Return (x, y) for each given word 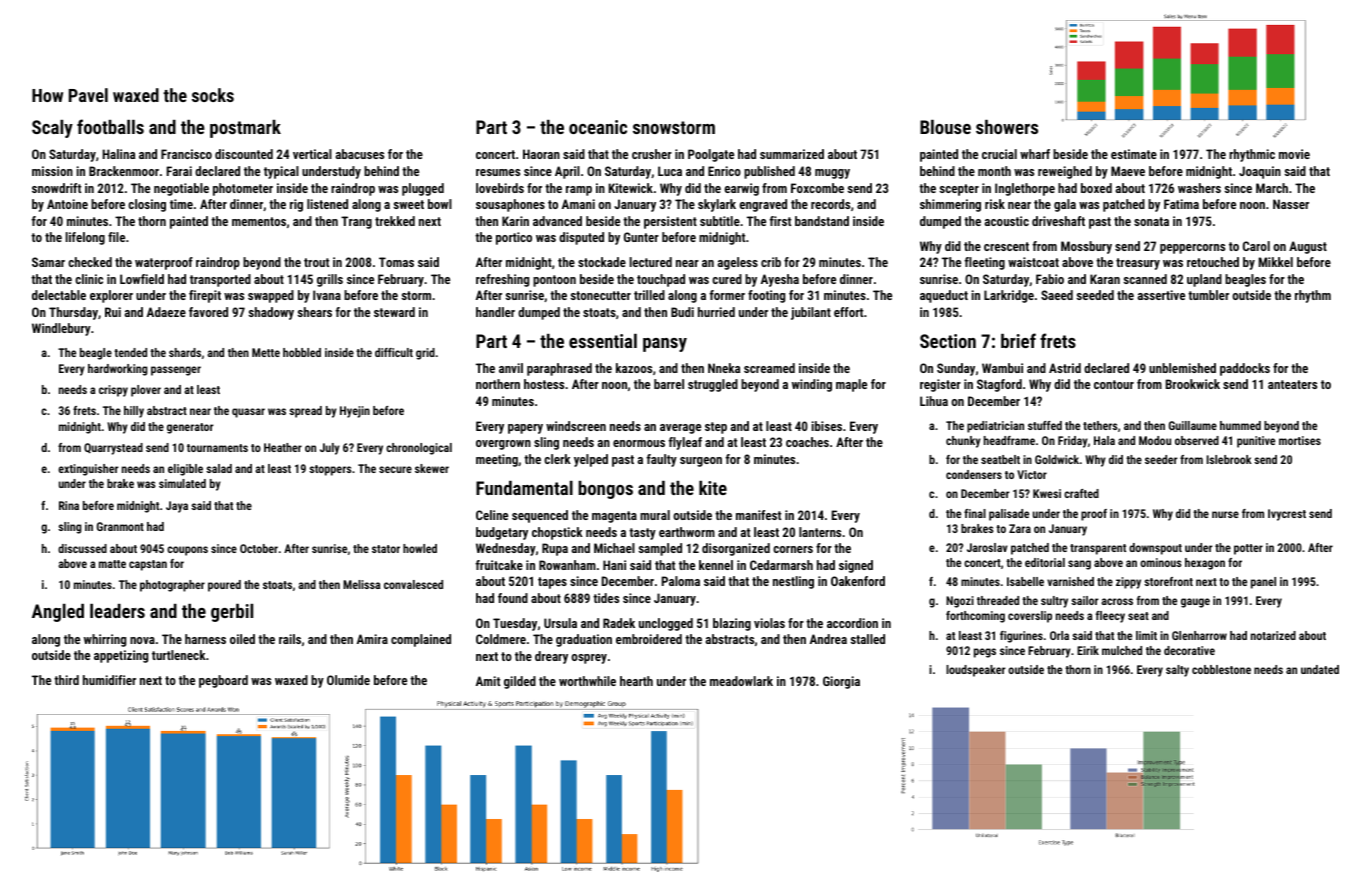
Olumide (348, 680)
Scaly (52, 129)
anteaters (1292, 384)
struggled (713, 385)
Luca (670, 171)
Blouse (945, 127)
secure (395, 469)
